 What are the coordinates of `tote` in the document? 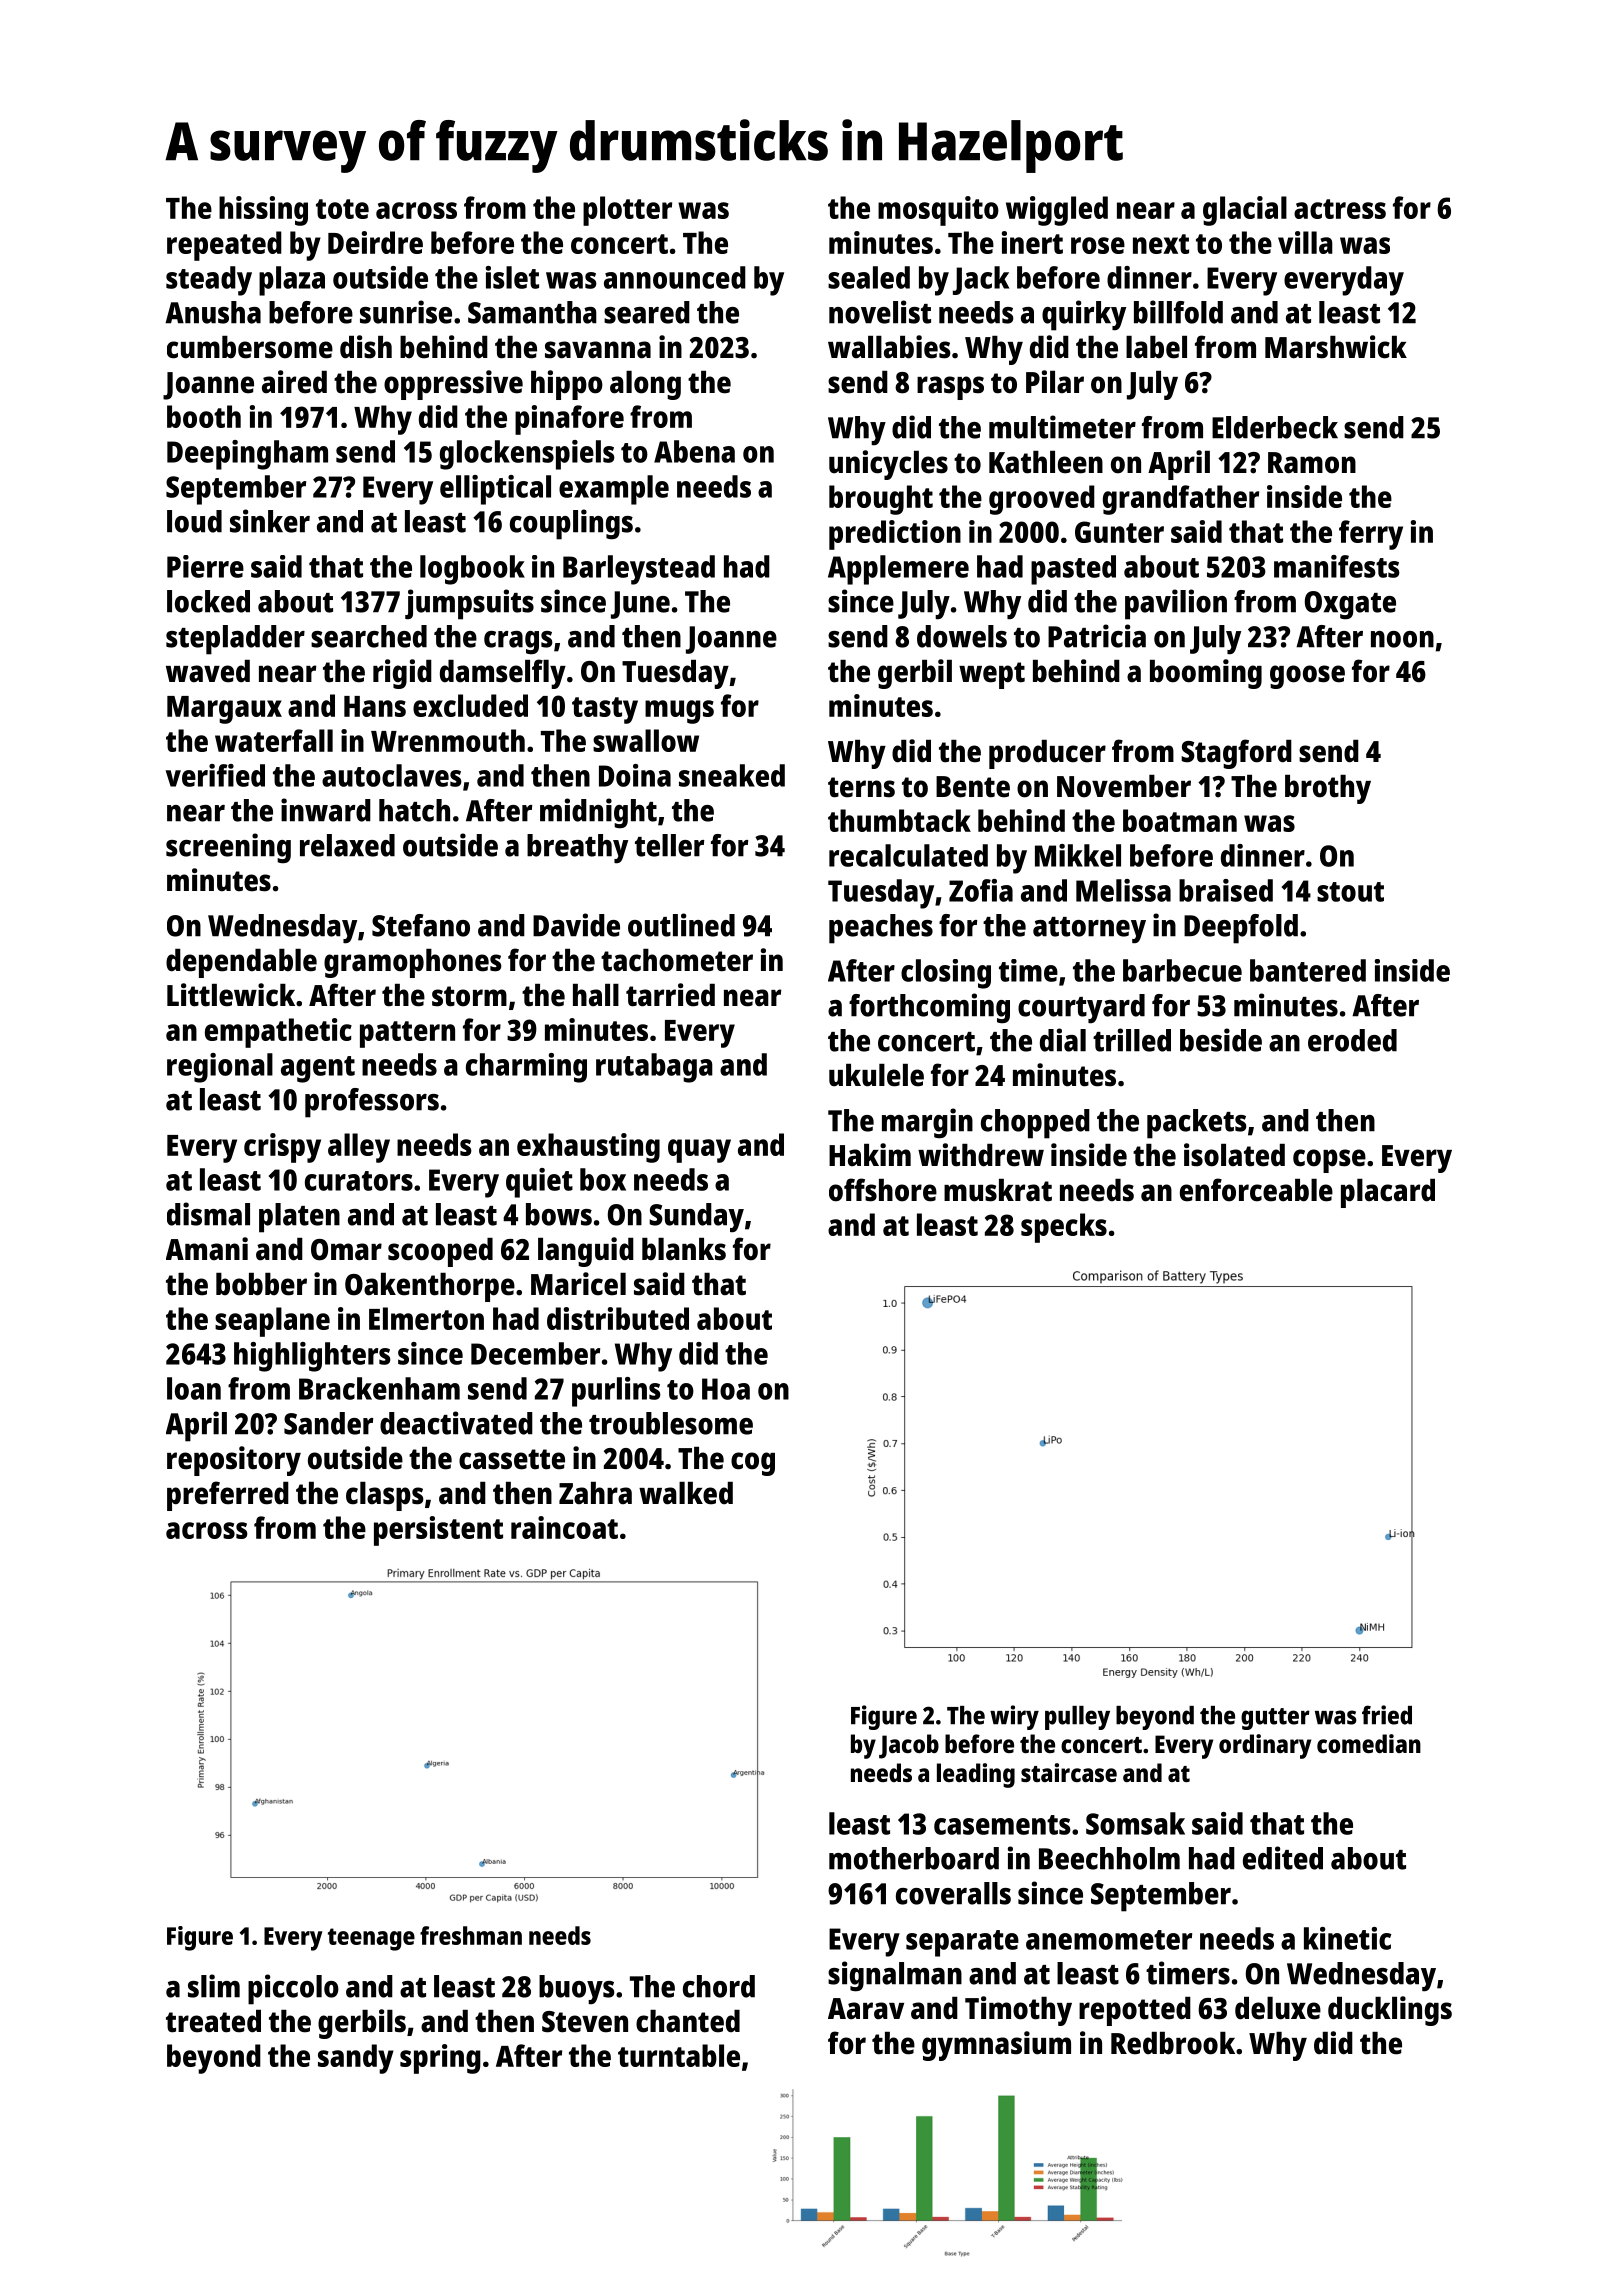 It's located at (342, 209).
